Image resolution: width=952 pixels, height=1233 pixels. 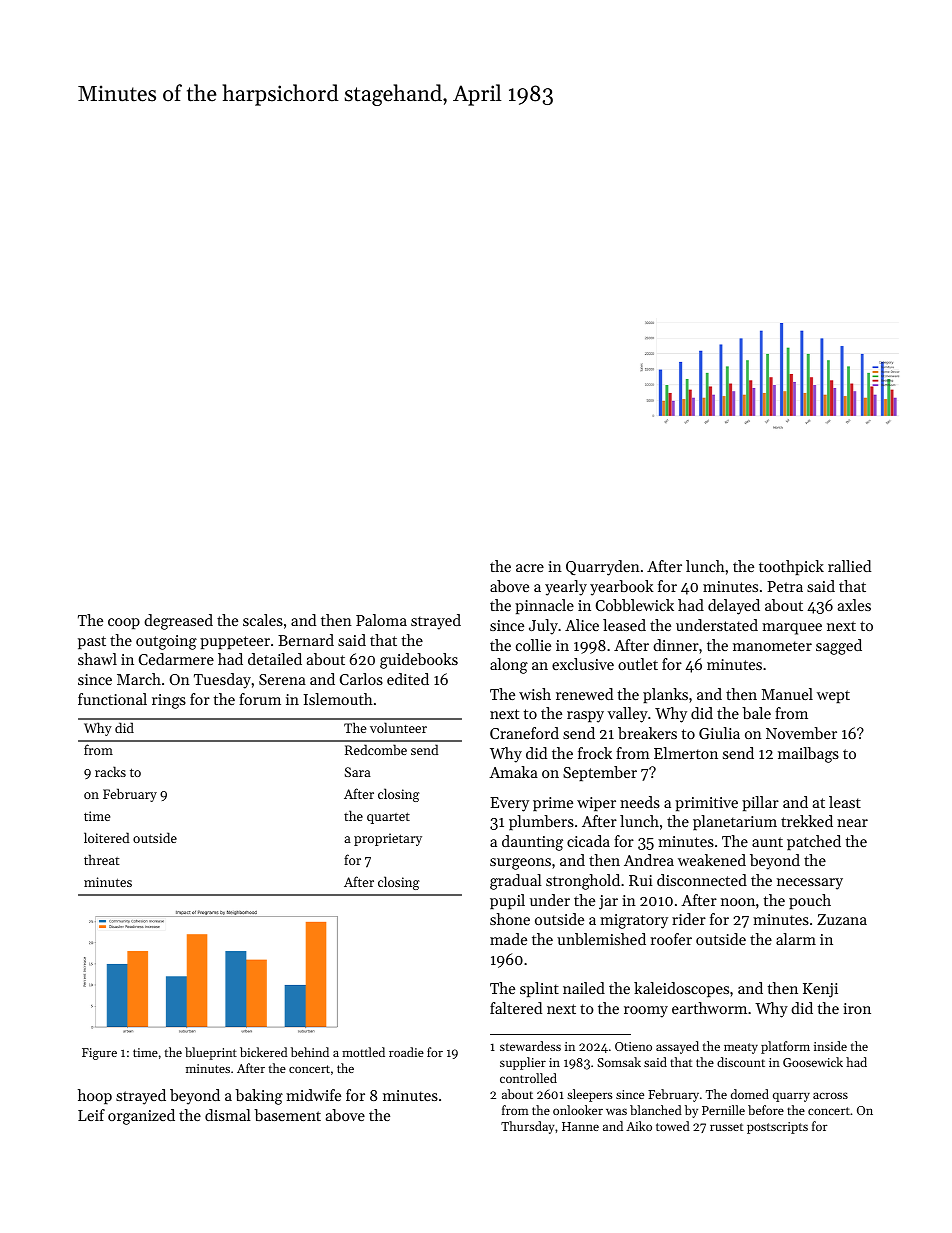 I want to click on Paloma, so click(x=381, y=620).
